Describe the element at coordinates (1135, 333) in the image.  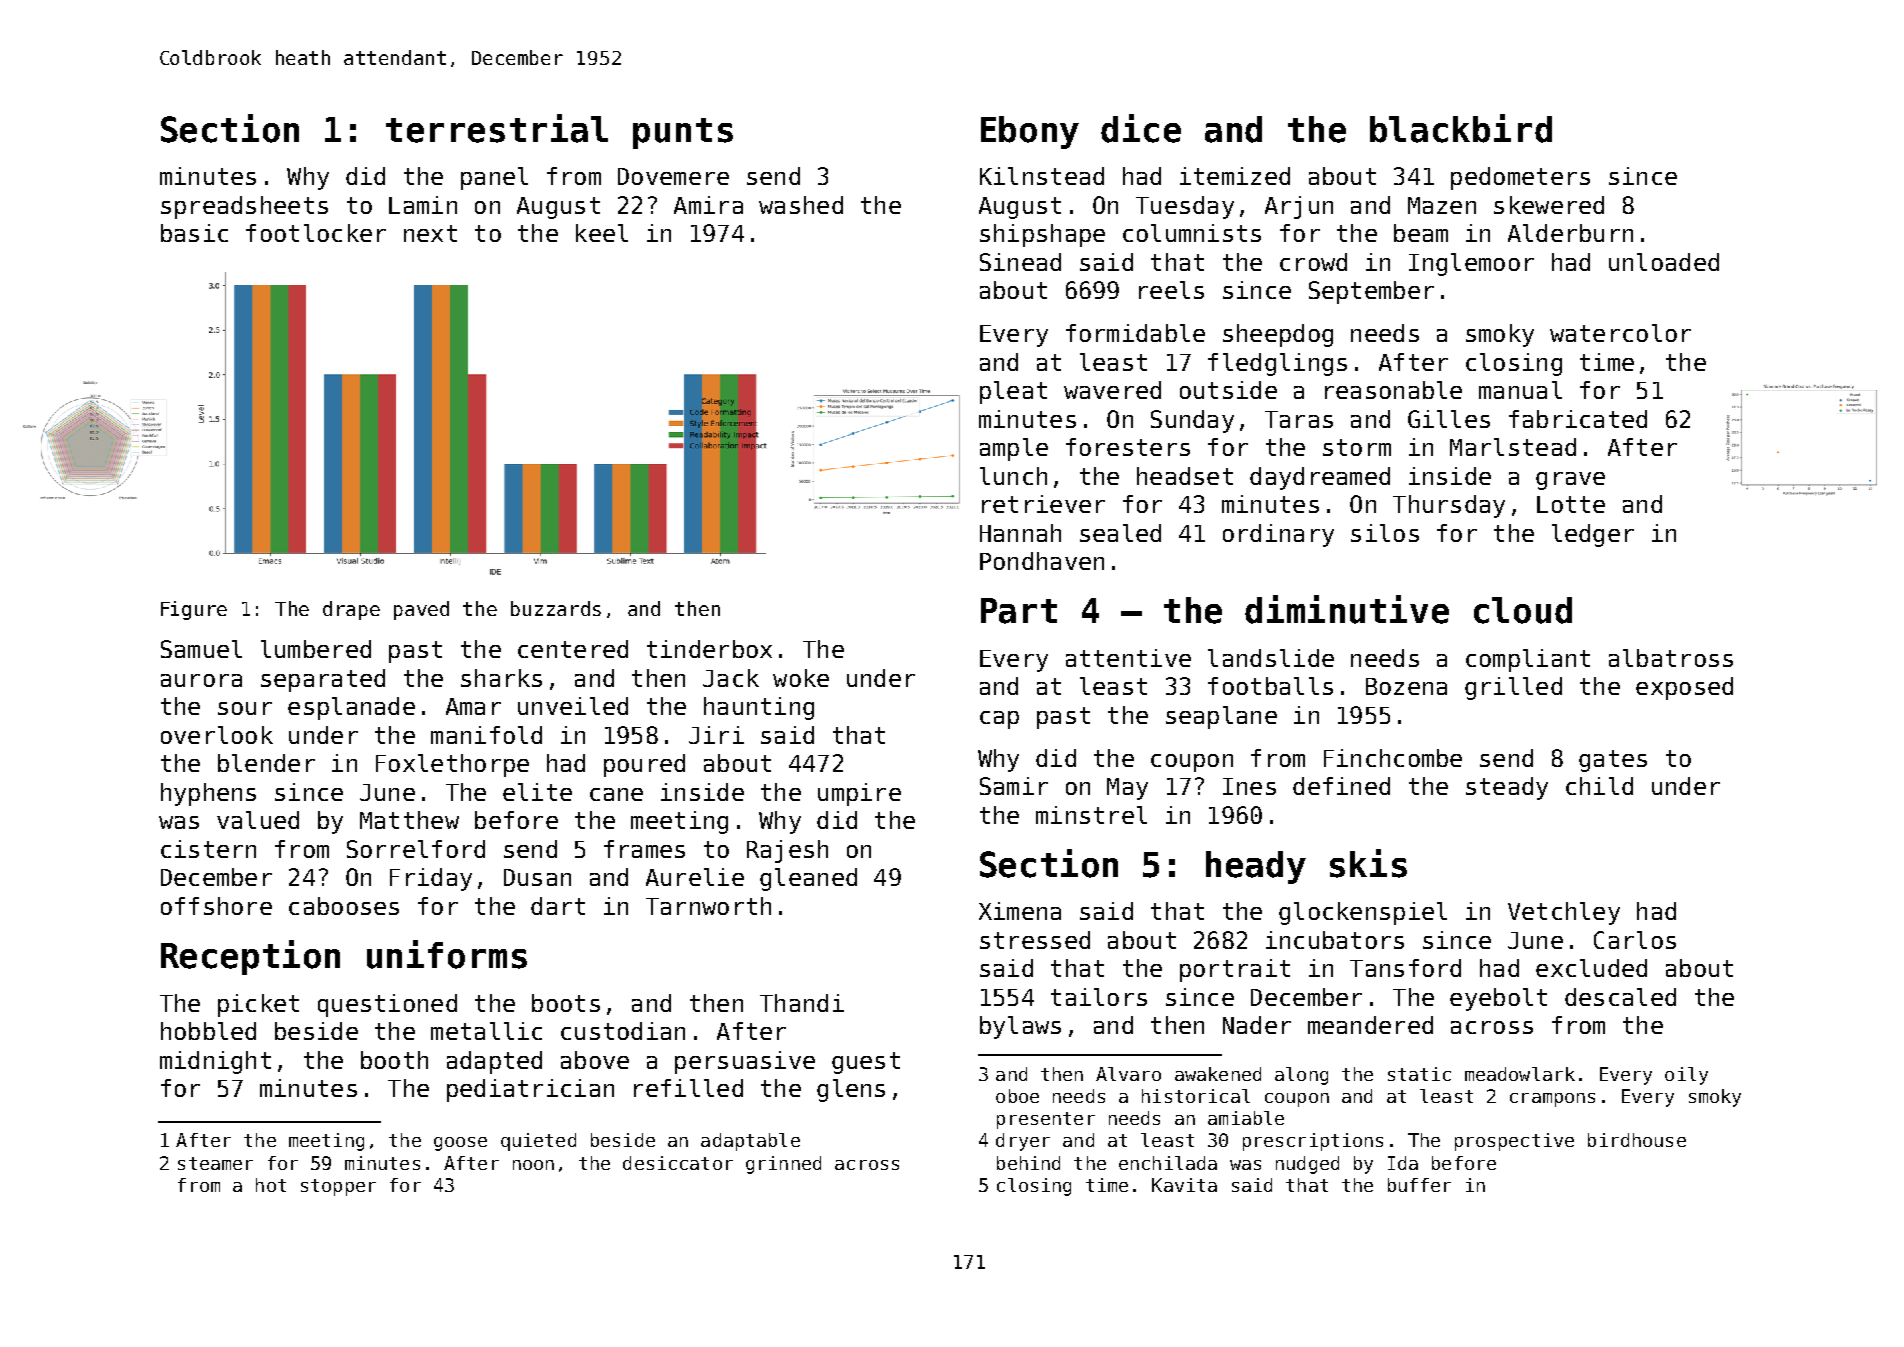
I see `formidable` at that location.
